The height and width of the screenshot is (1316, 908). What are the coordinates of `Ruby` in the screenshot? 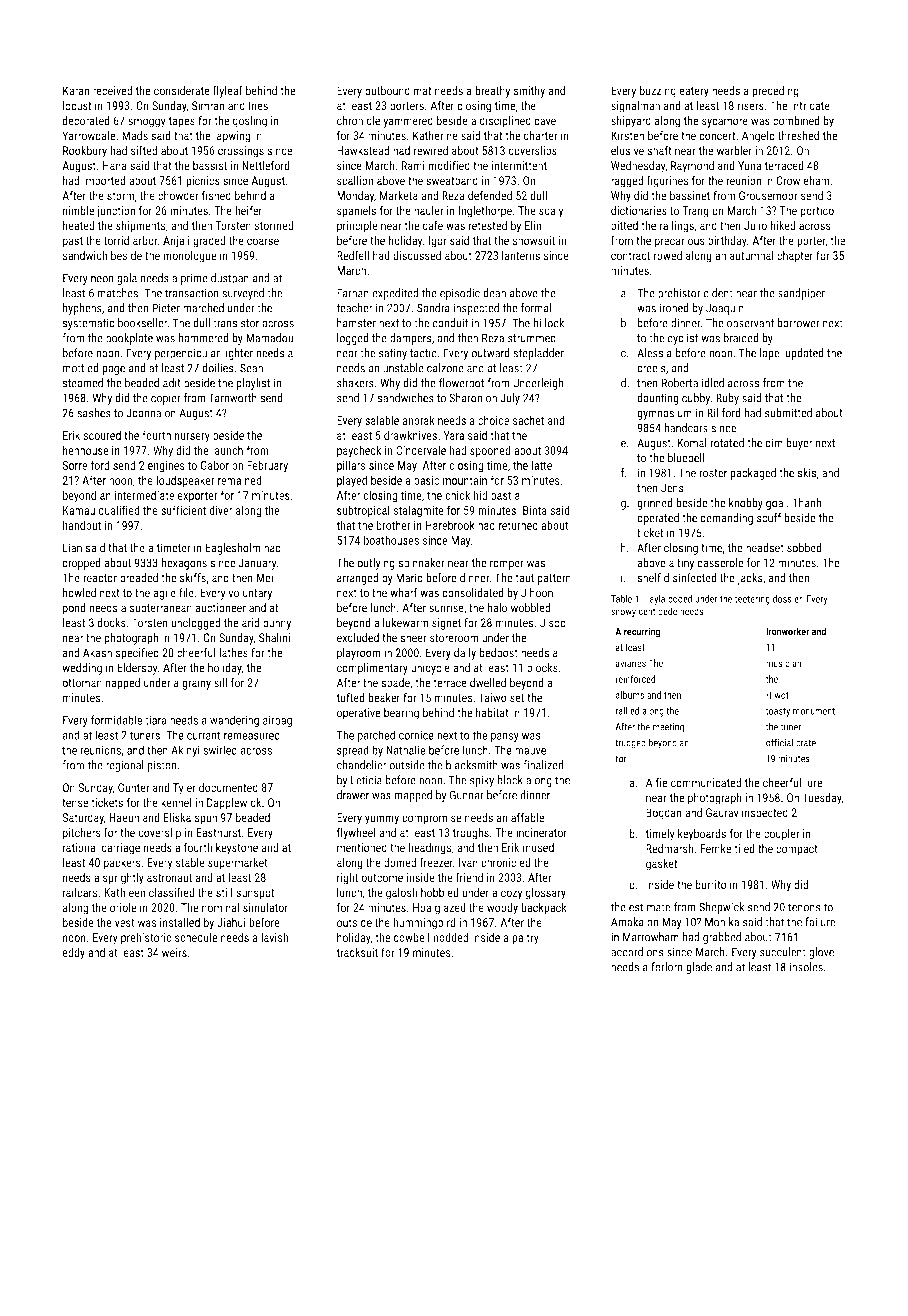 It's located at (727, 399).
